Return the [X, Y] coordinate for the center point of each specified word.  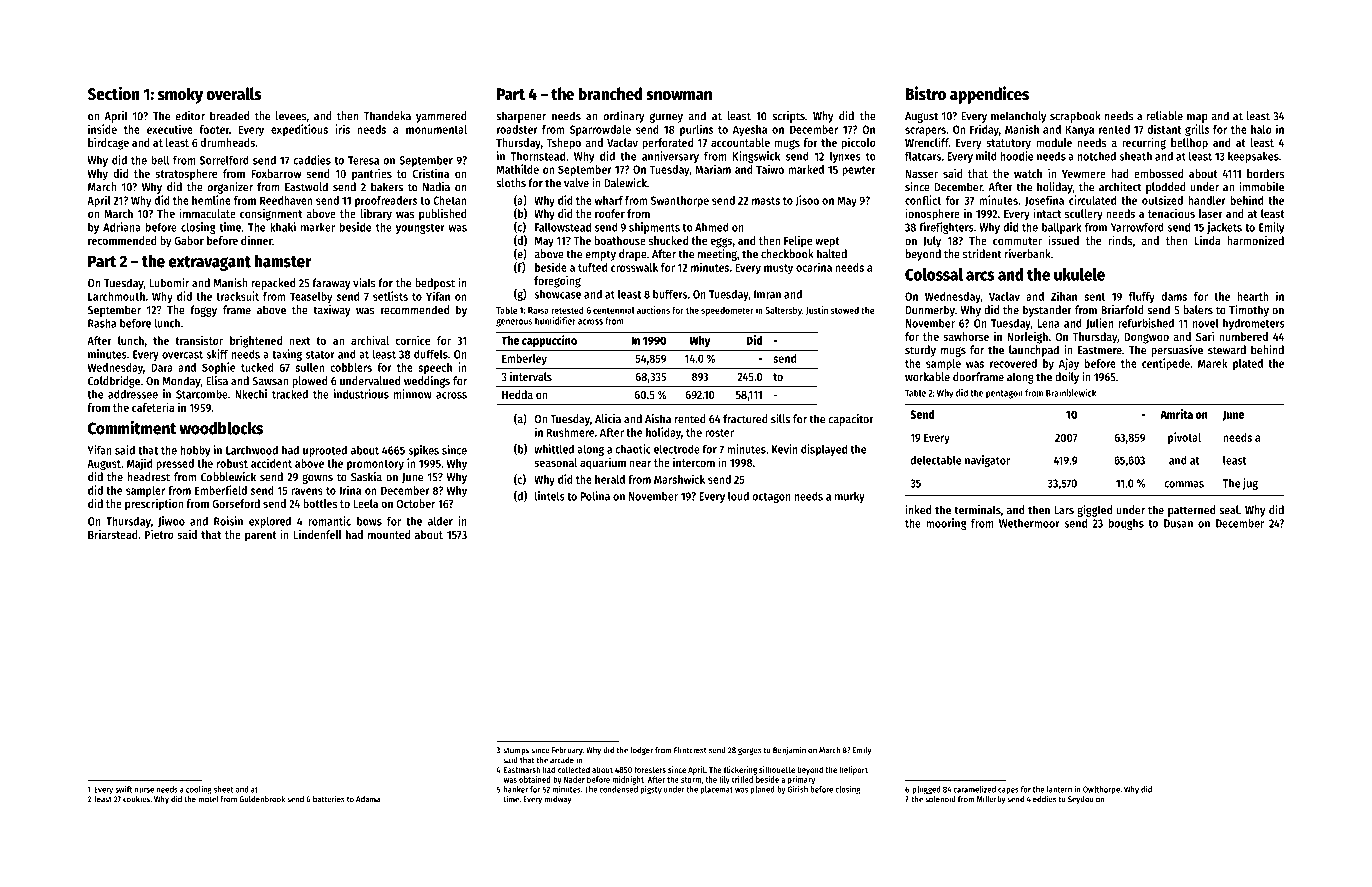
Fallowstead [563, 227]
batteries [329, 799]
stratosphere [186, 175]
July [932, 242]
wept [827, 242]
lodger [642, 751]
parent [261, 536]
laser [1211, 213]
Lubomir [169, 283]
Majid [139, 464]
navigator [987, 461]
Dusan [1178, 523]
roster [719, 433]
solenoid [940, 799]
